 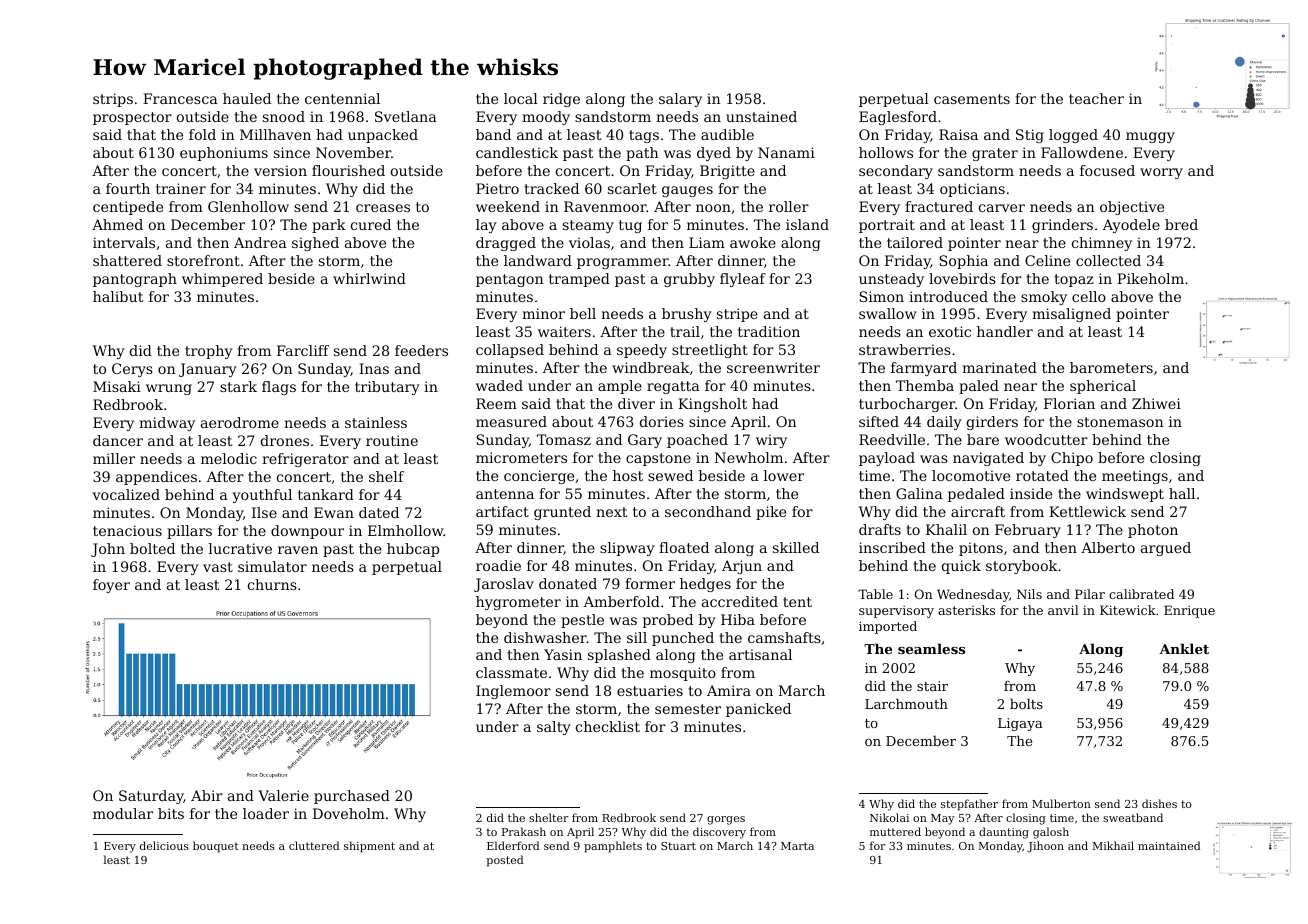 I want to click on hauled, so click(x=247, y=98).
